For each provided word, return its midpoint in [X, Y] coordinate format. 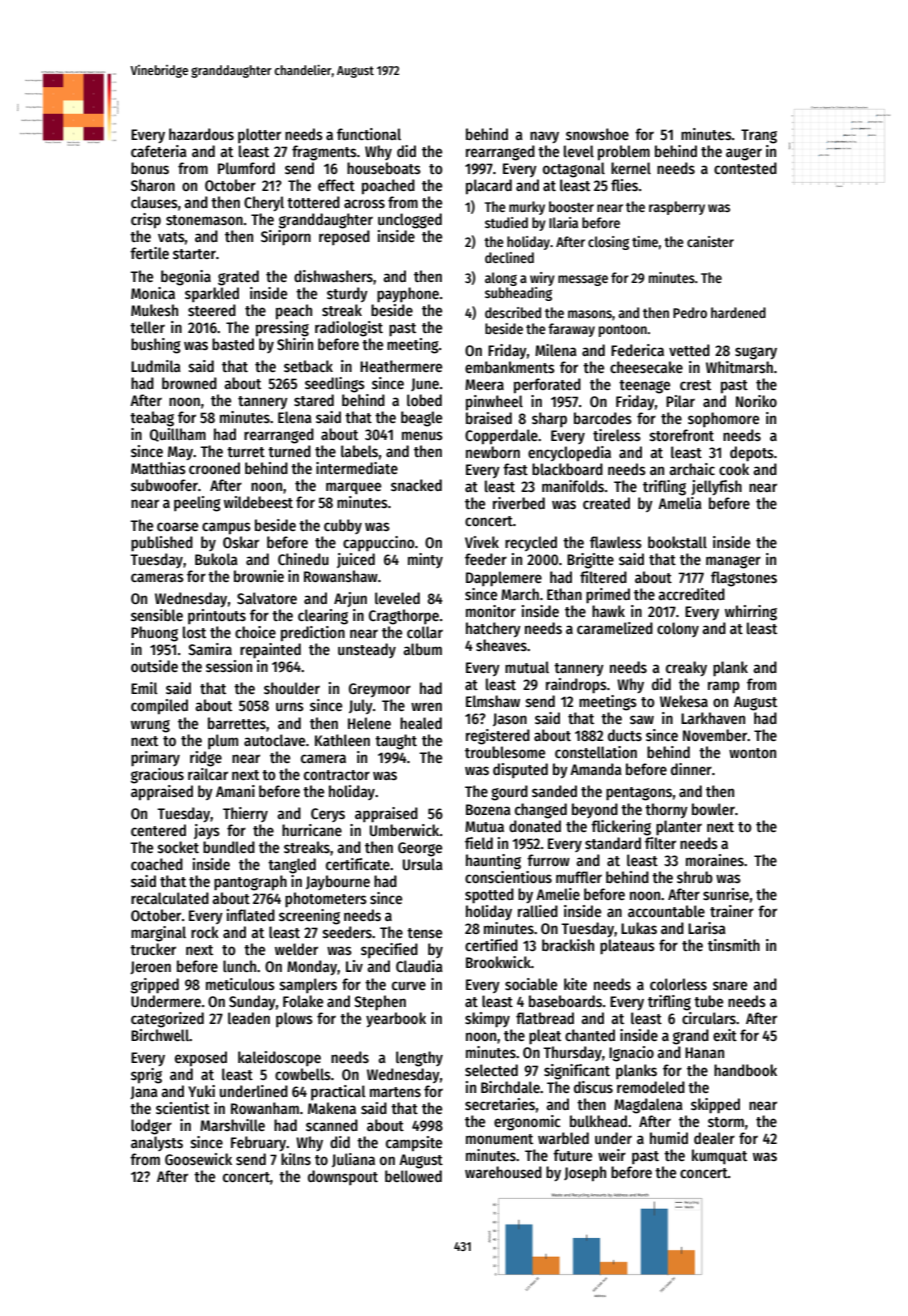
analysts [157, 1143]
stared [314, 400]
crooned [214, 468]
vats [171, 237]
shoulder [292, 688]
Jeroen [150, 967]
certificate [358, 864]
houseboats [384, 168]
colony [678, 629]
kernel [631, 168]
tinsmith [734, 945]
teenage [644, 387]
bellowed [413, 1176]
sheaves [501, 645]
